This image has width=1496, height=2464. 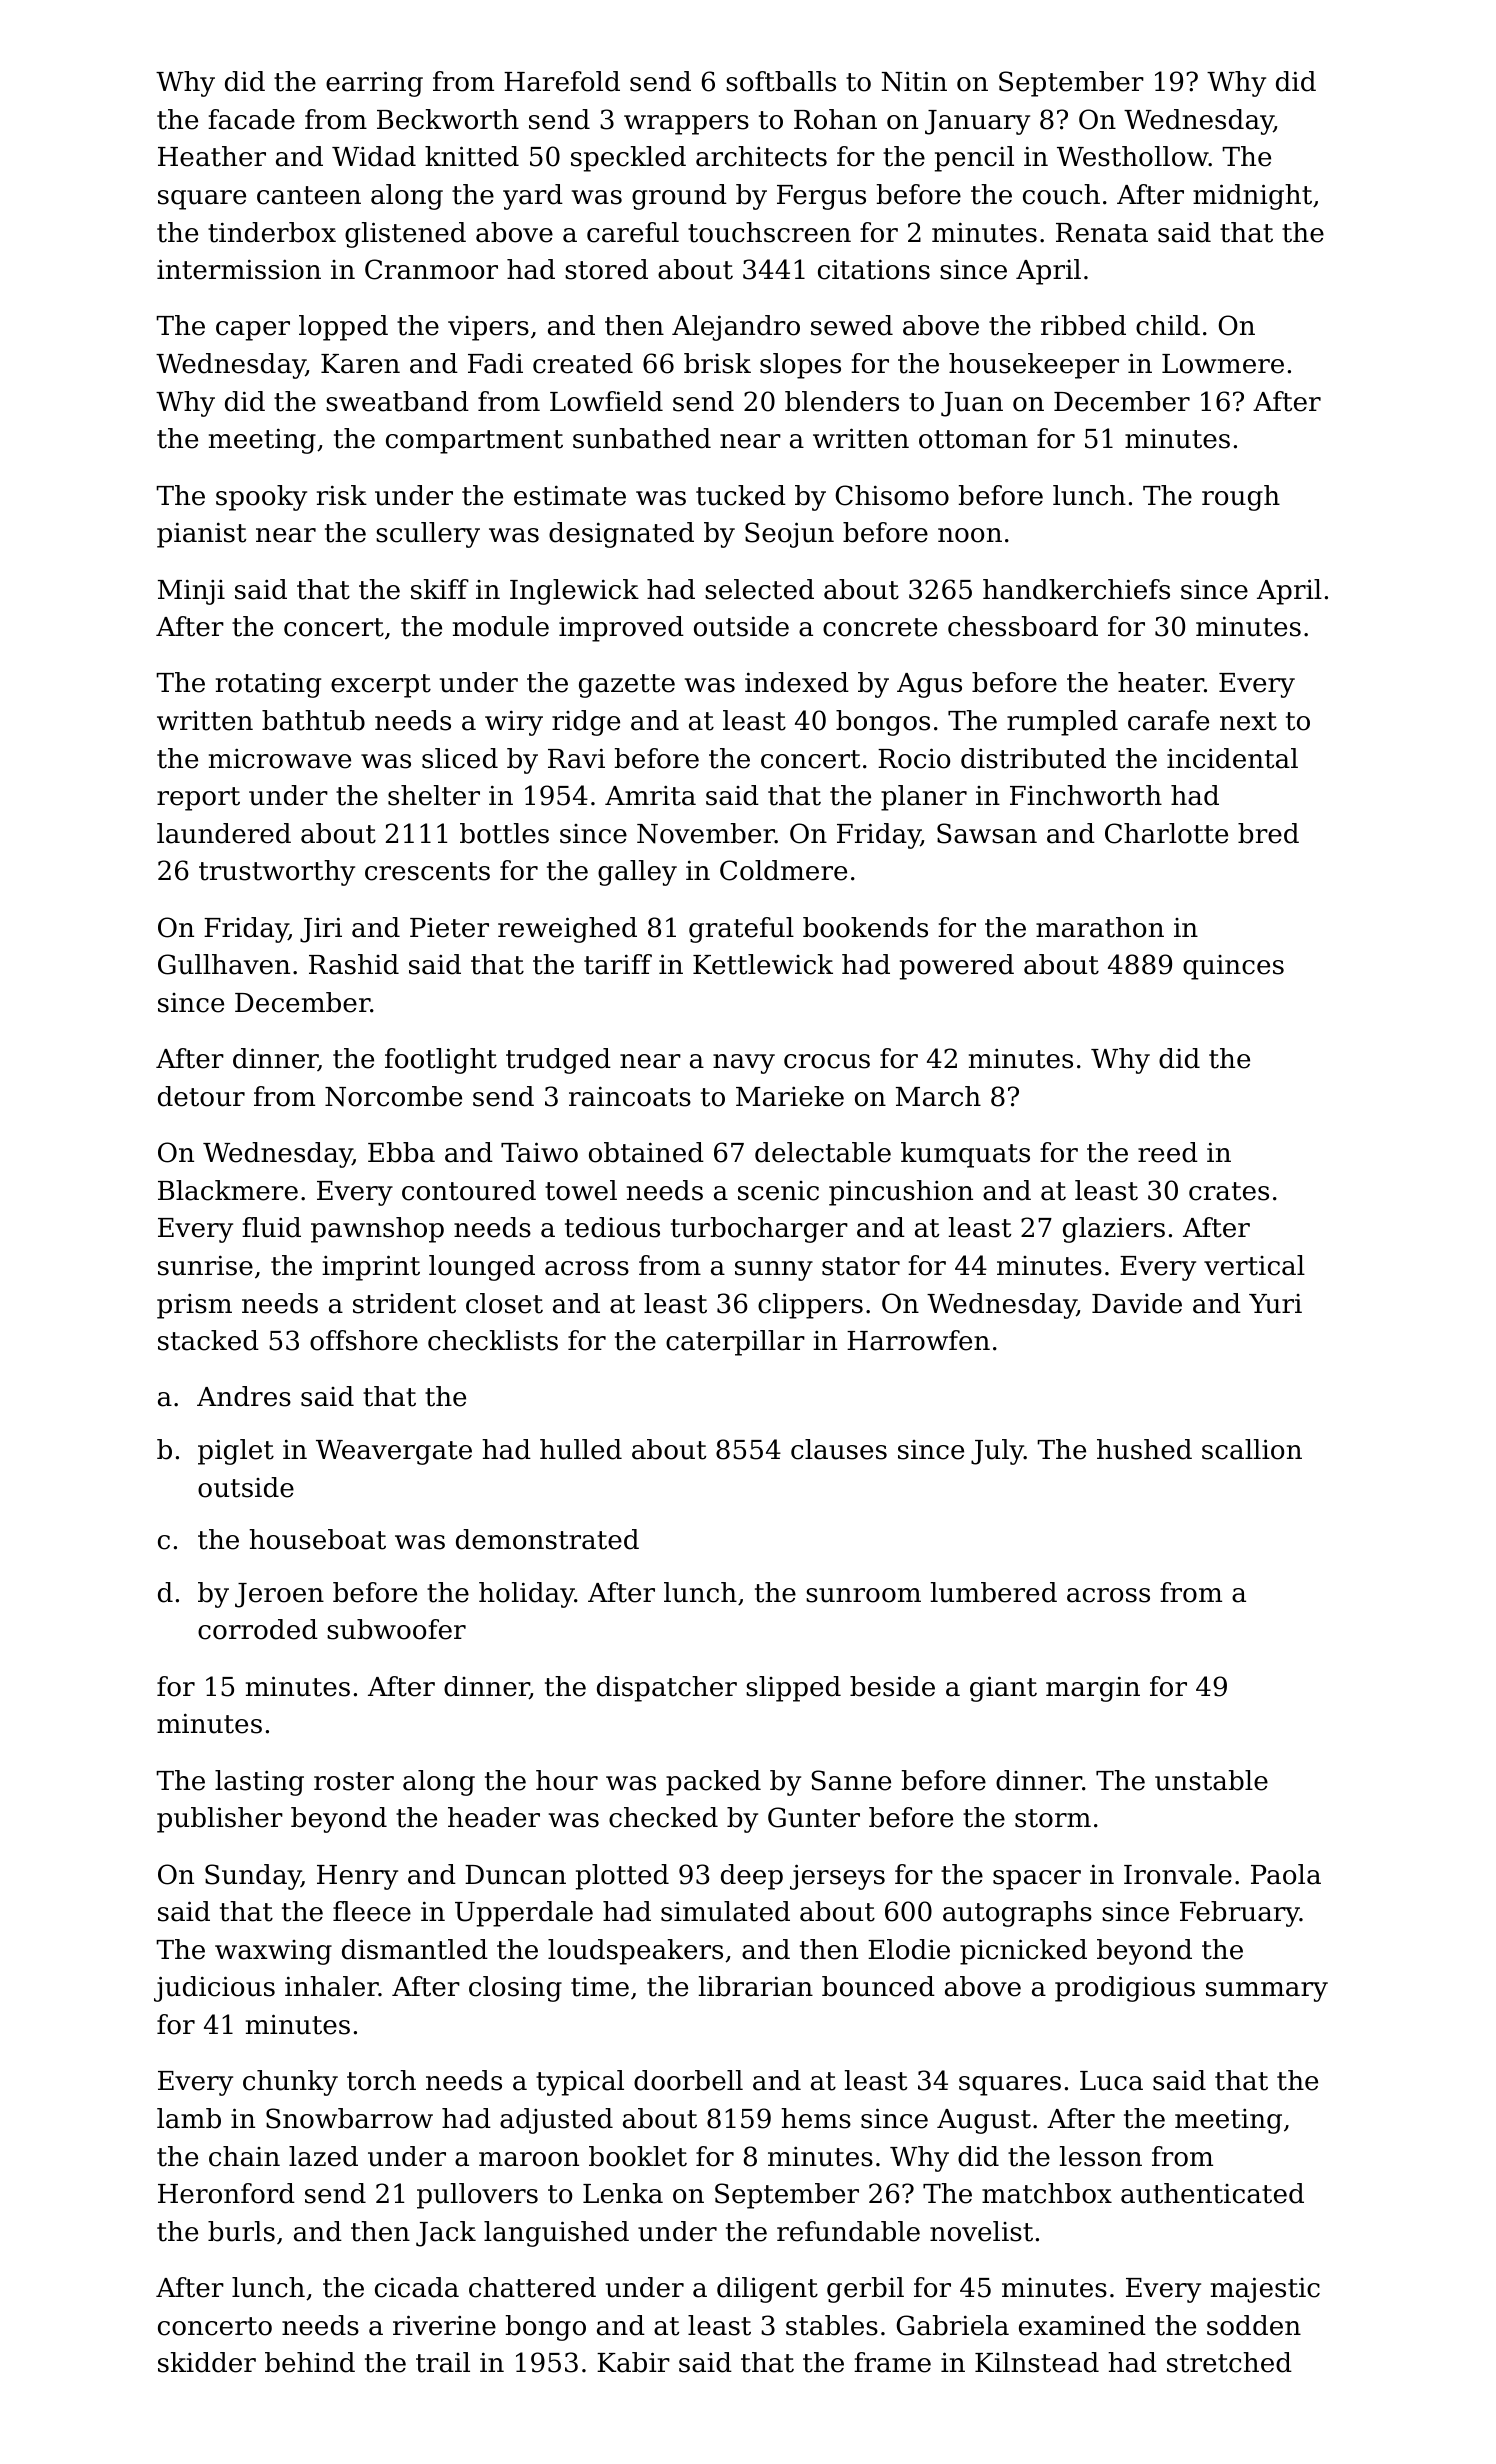 I want to click on quinces, so click(x=1233, y=967).
